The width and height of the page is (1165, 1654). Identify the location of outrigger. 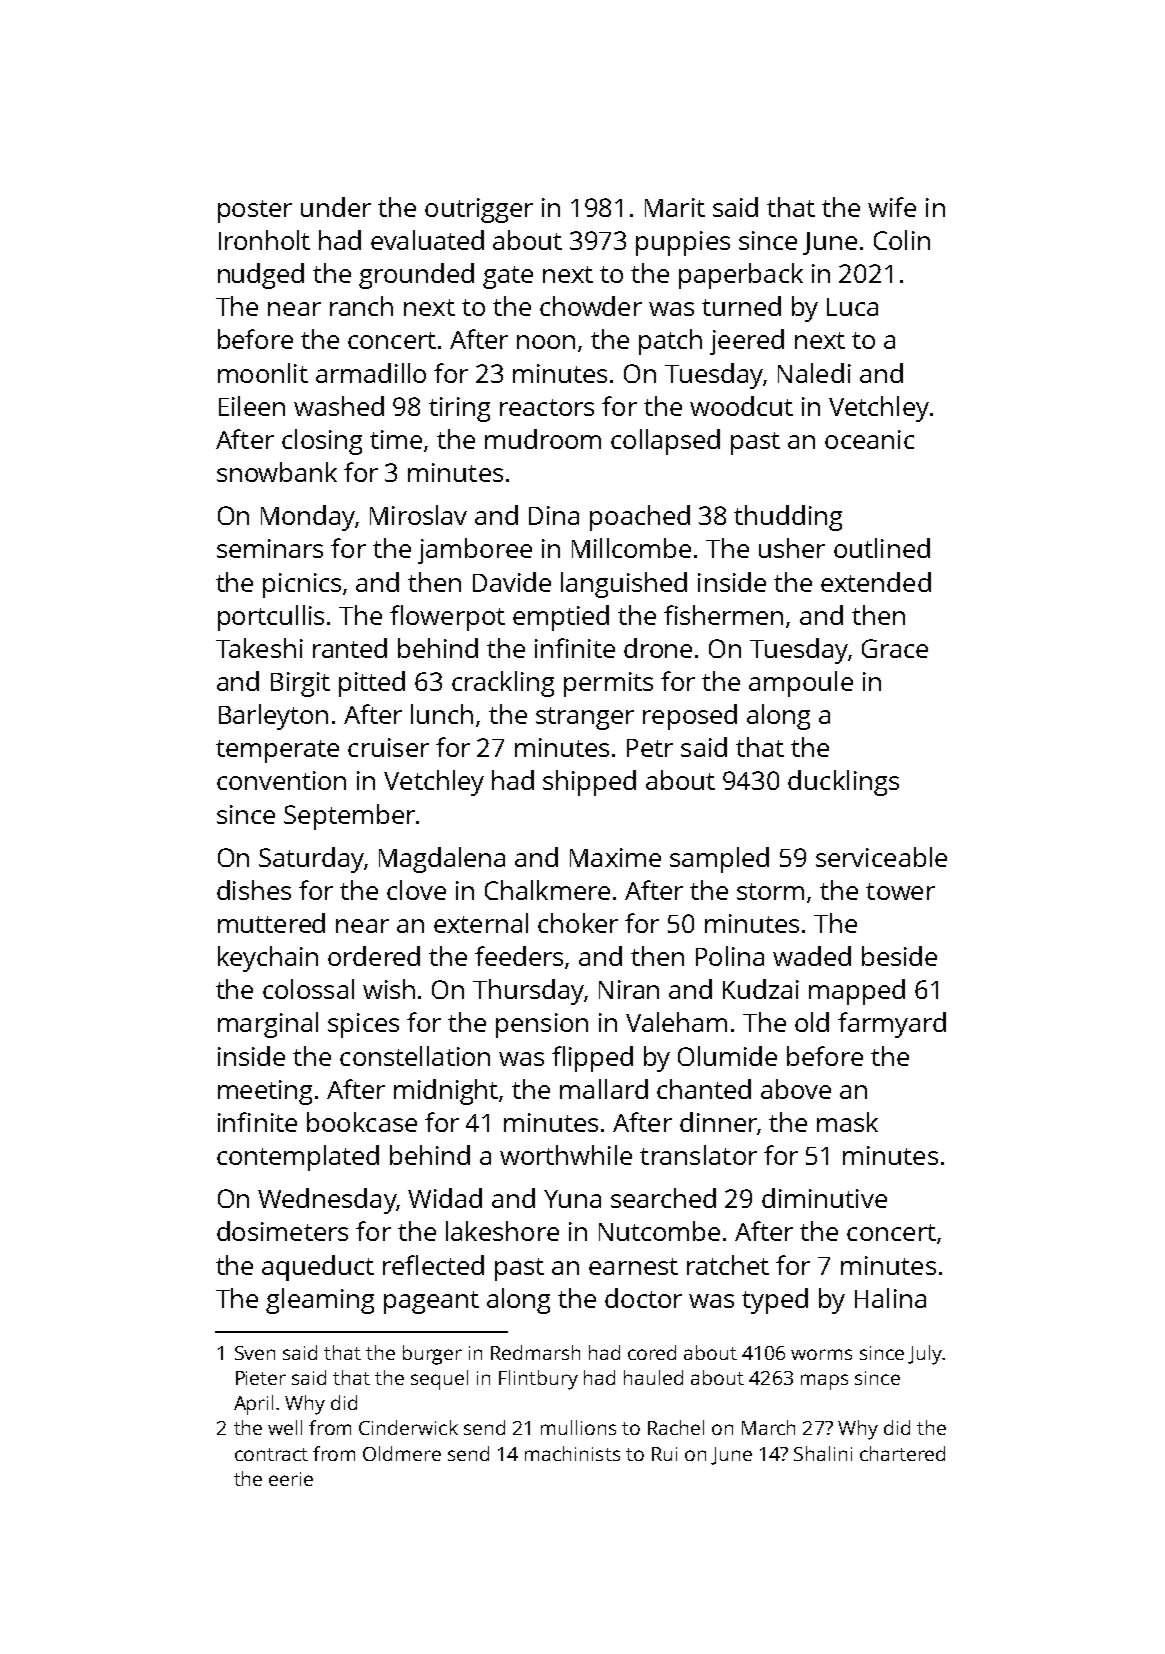
(479, 210).
